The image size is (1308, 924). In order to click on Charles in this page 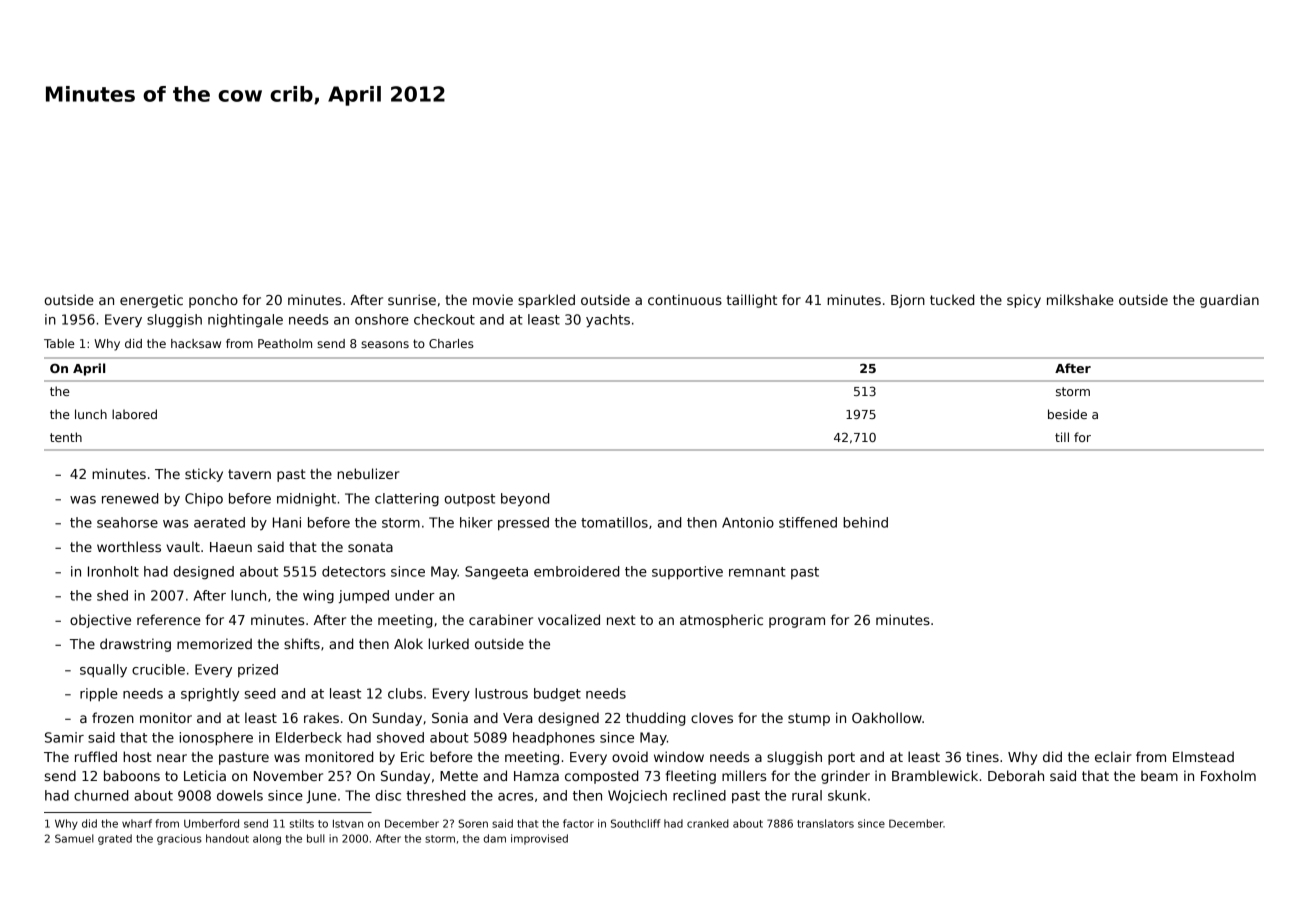, I will do `click(451, 343)`.
